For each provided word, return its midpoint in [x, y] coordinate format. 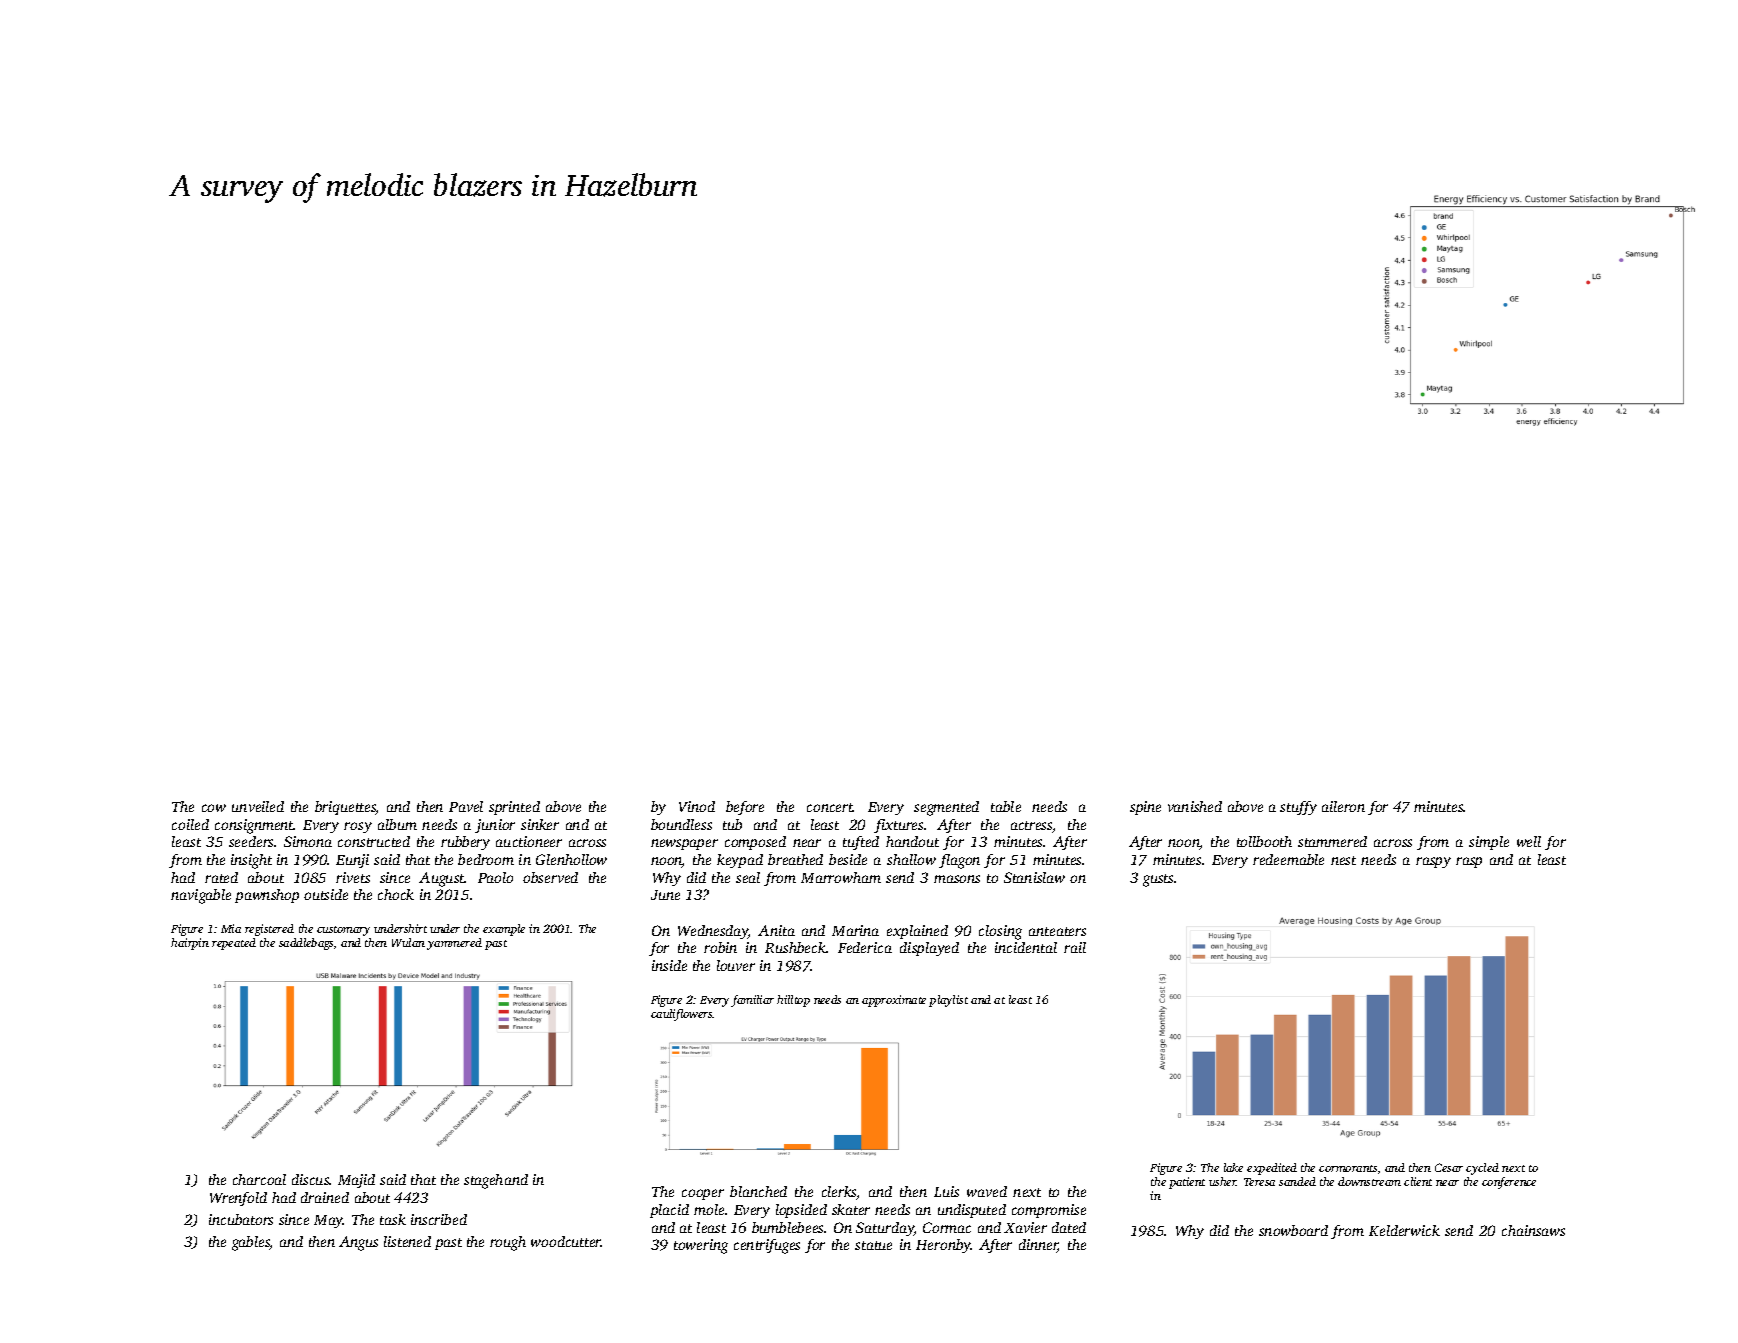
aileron [1343, 806]
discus [311, 1179]
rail [1075, 947]
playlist [948, 1001]
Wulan [408, 942]
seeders [251, 841]
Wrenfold [238, 1199]
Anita [776, 930]
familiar [752, 1001]
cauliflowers [682, 1015]
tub [732, 824]
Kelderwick [1404, 1230]
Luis [946, 1191]
